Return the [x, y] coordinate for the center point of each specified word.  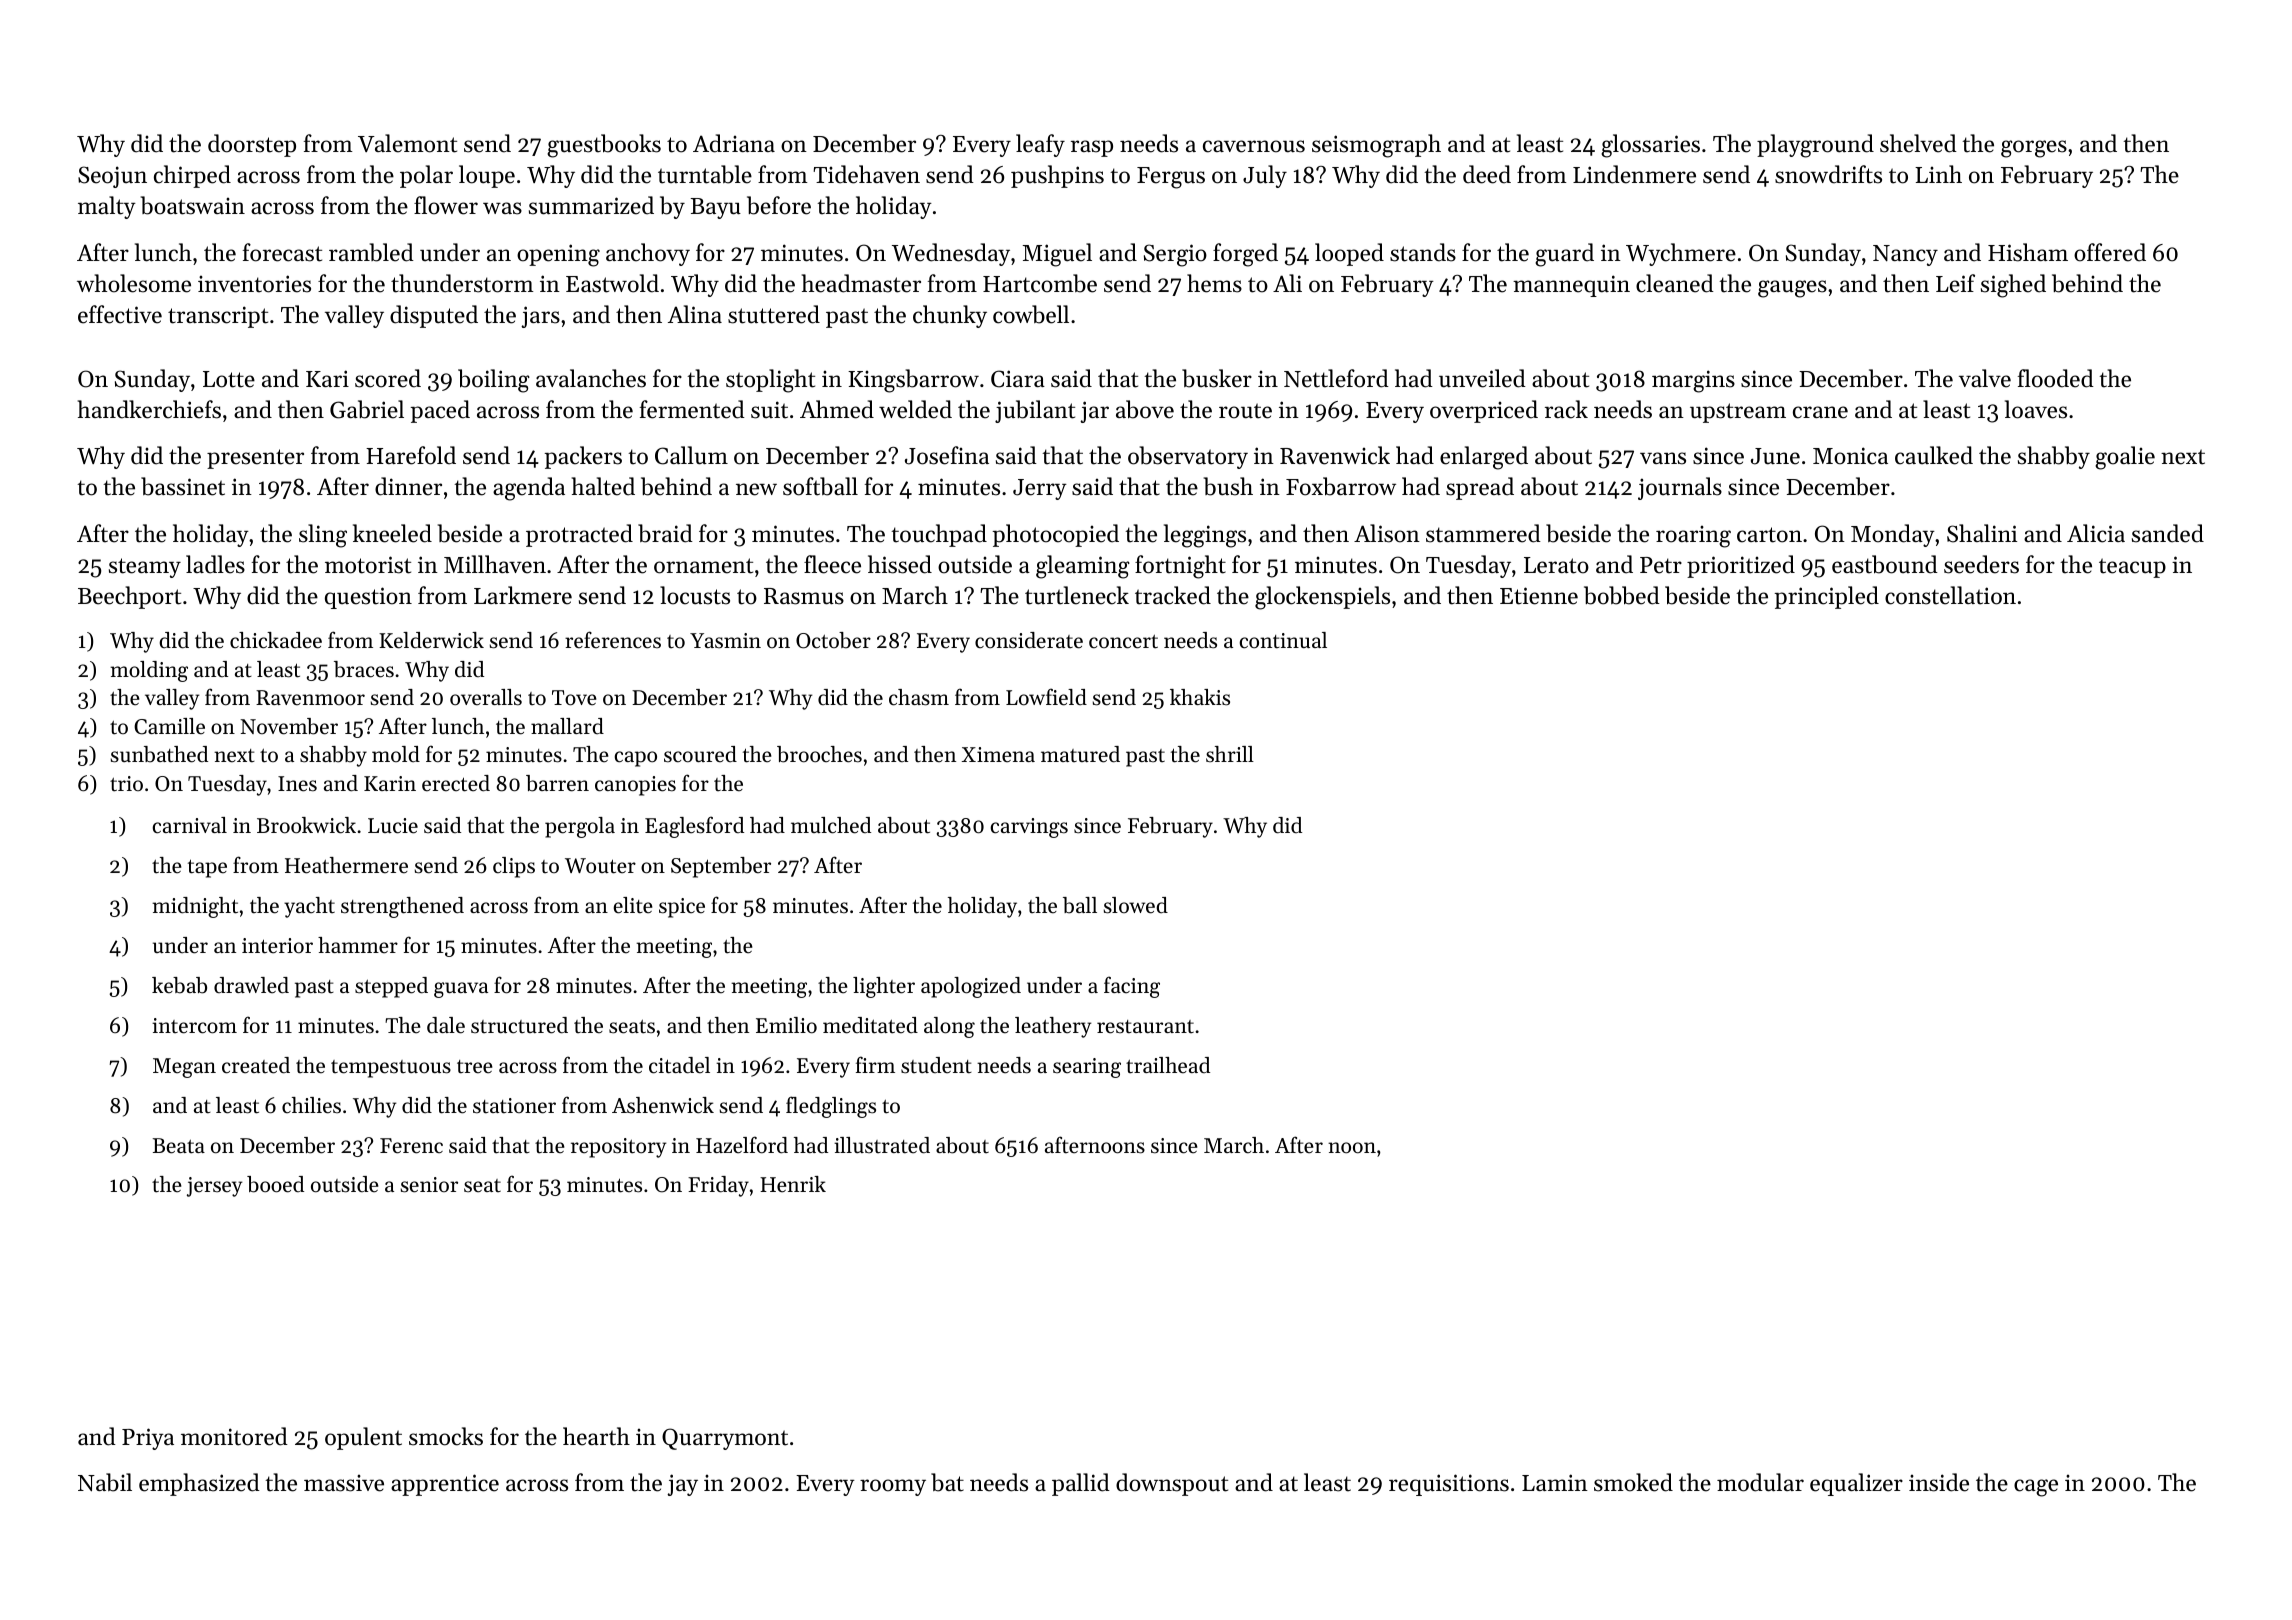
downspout [1172, 1484]
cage [2036, 1488]
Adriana [734, 143]
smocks [446, 1436]
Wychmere [1681, 254]
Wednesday [951, 254]
